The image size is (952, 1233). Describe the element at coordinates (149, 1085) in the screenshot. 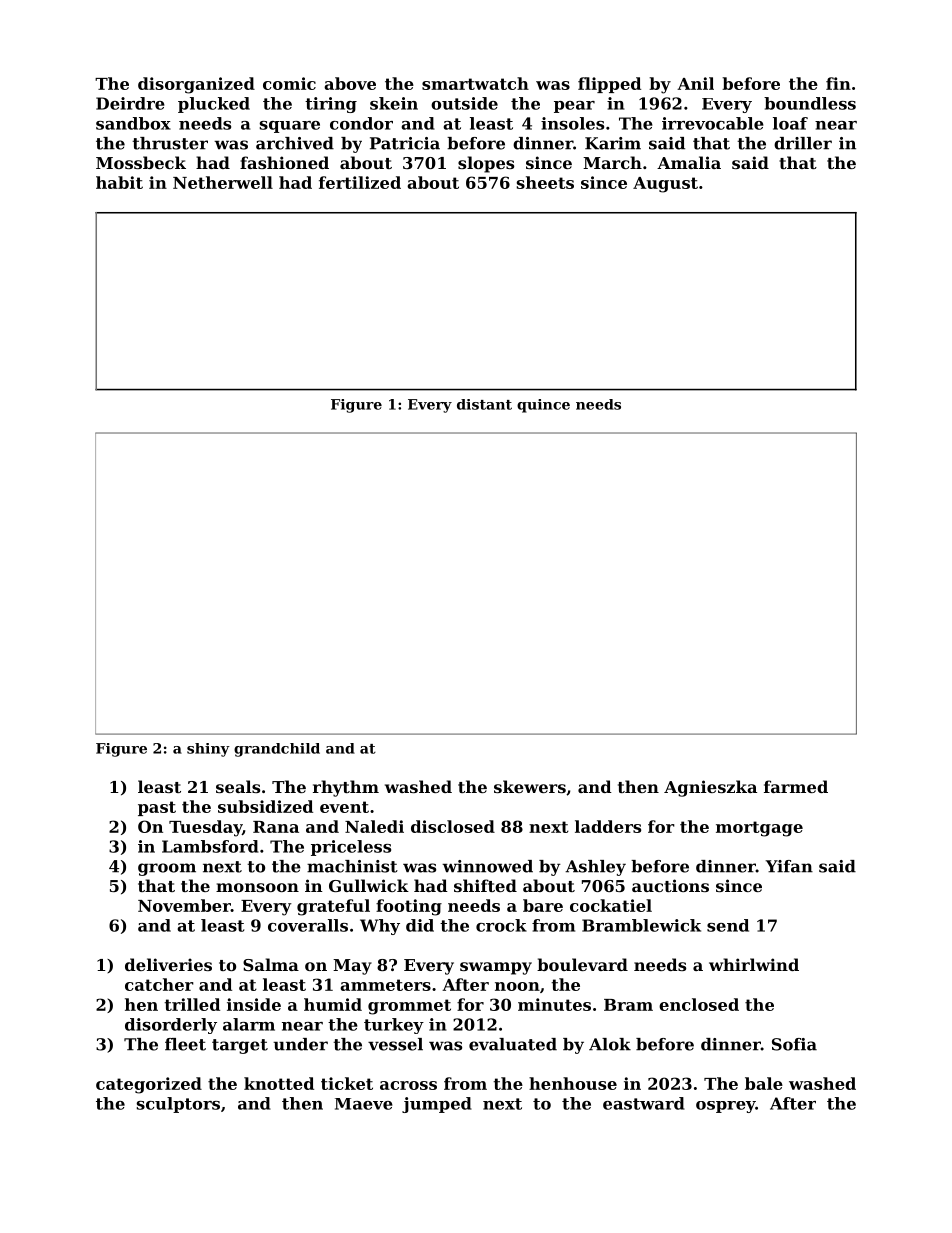

I see `categorized` at that location.
